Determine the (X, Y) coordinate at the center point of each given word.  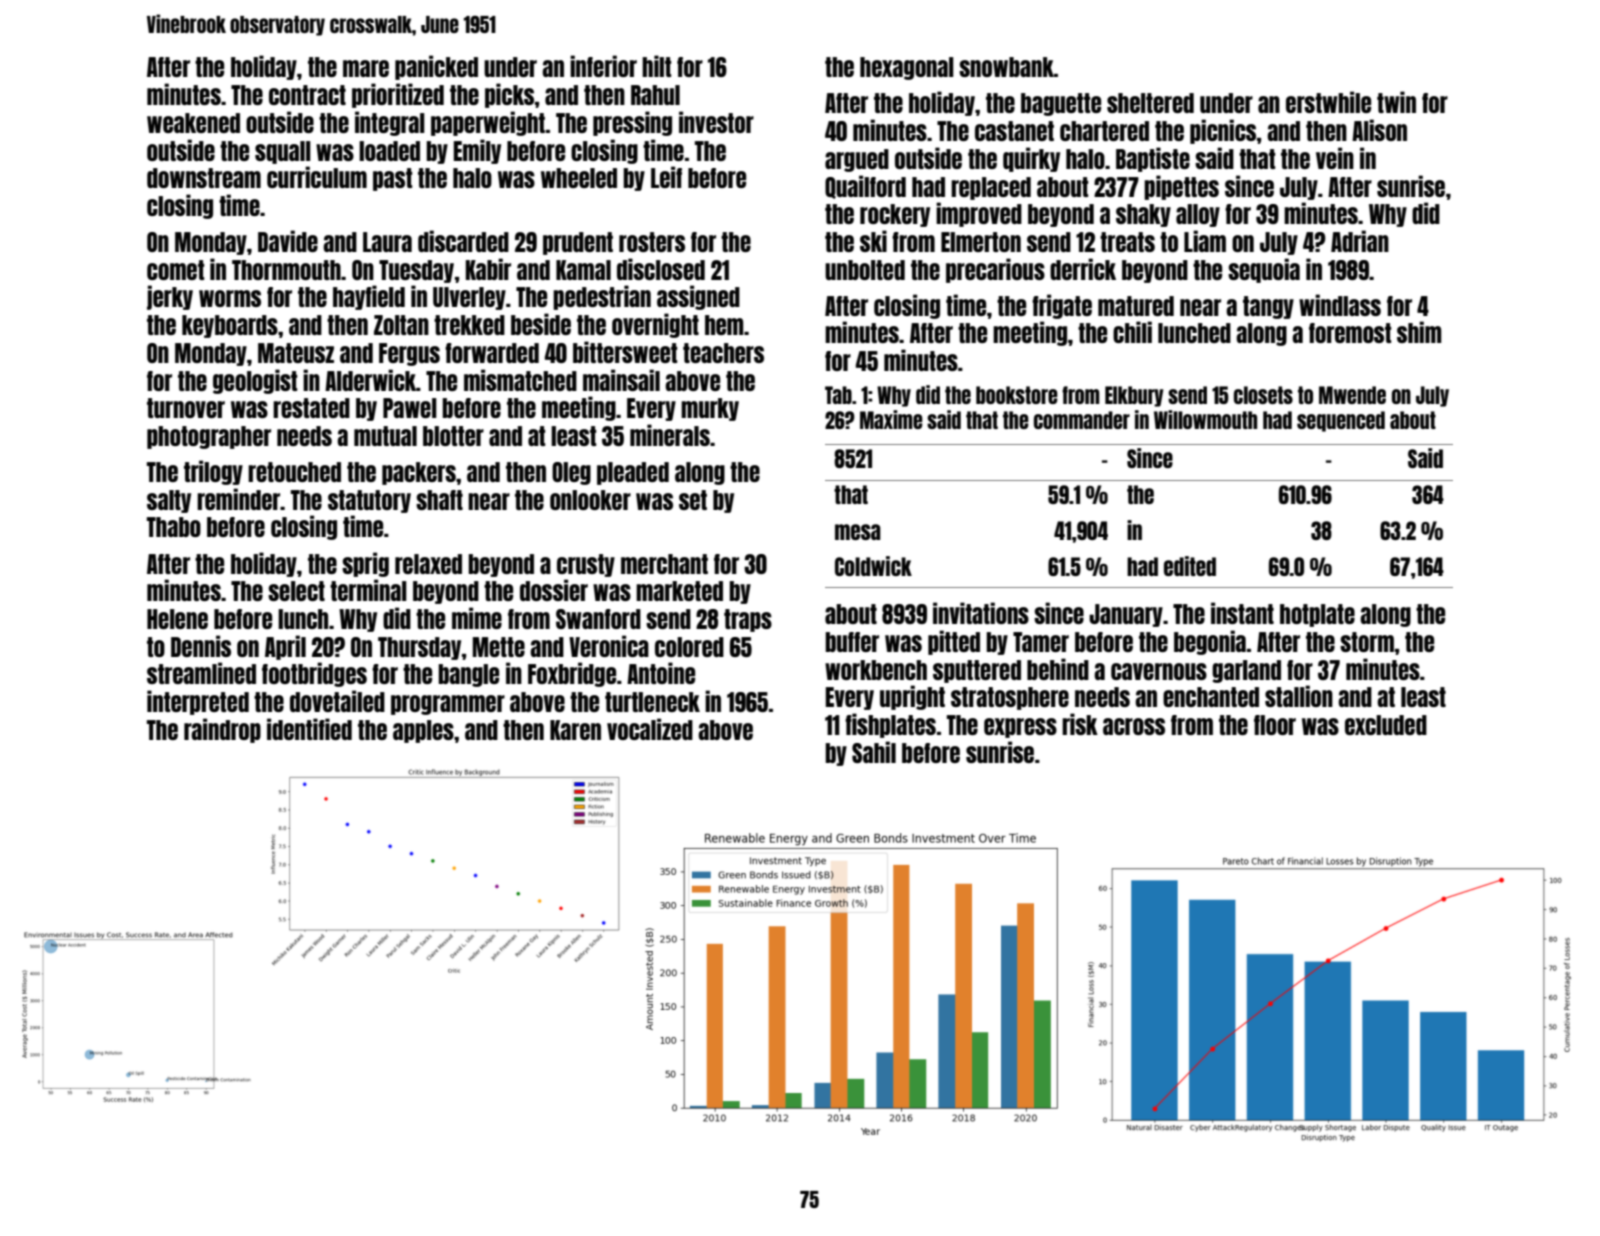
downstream (204, 178)
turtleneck (652, 702)
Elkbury (1134, 396)
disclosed (661, 269)
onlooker (590, 500)
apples (423, 731)
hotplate (1317, 615)
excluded (1386, 725)
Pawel (410, 408)
